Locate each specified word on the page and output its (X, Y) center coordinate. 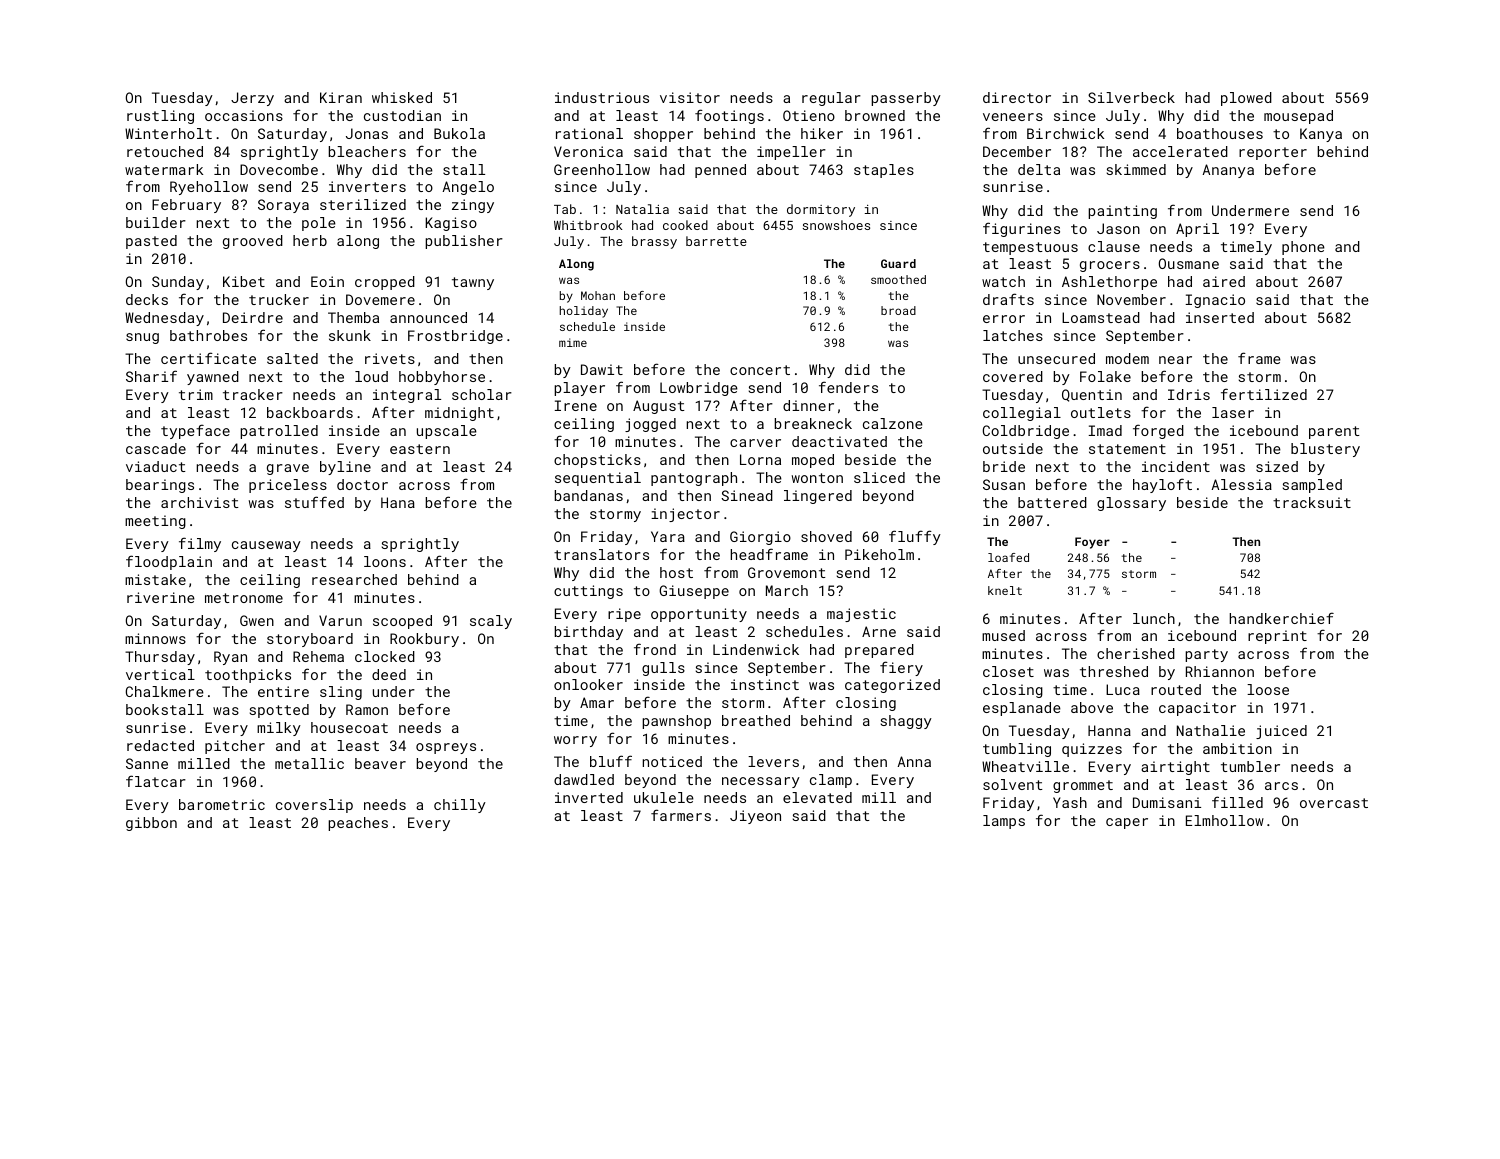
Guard (898, 263)
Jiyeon (755, 817)
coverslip (314, 806)
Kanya (1321, 135)
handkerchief (1282, 618)
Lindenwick (756, 649)
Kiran (341, 97)
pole (319, 224)
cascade (156, 448)
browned (875, 115)
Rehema (318, 656)
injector (685, 515)
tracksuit (1312, 502)
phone (1303, 248)
